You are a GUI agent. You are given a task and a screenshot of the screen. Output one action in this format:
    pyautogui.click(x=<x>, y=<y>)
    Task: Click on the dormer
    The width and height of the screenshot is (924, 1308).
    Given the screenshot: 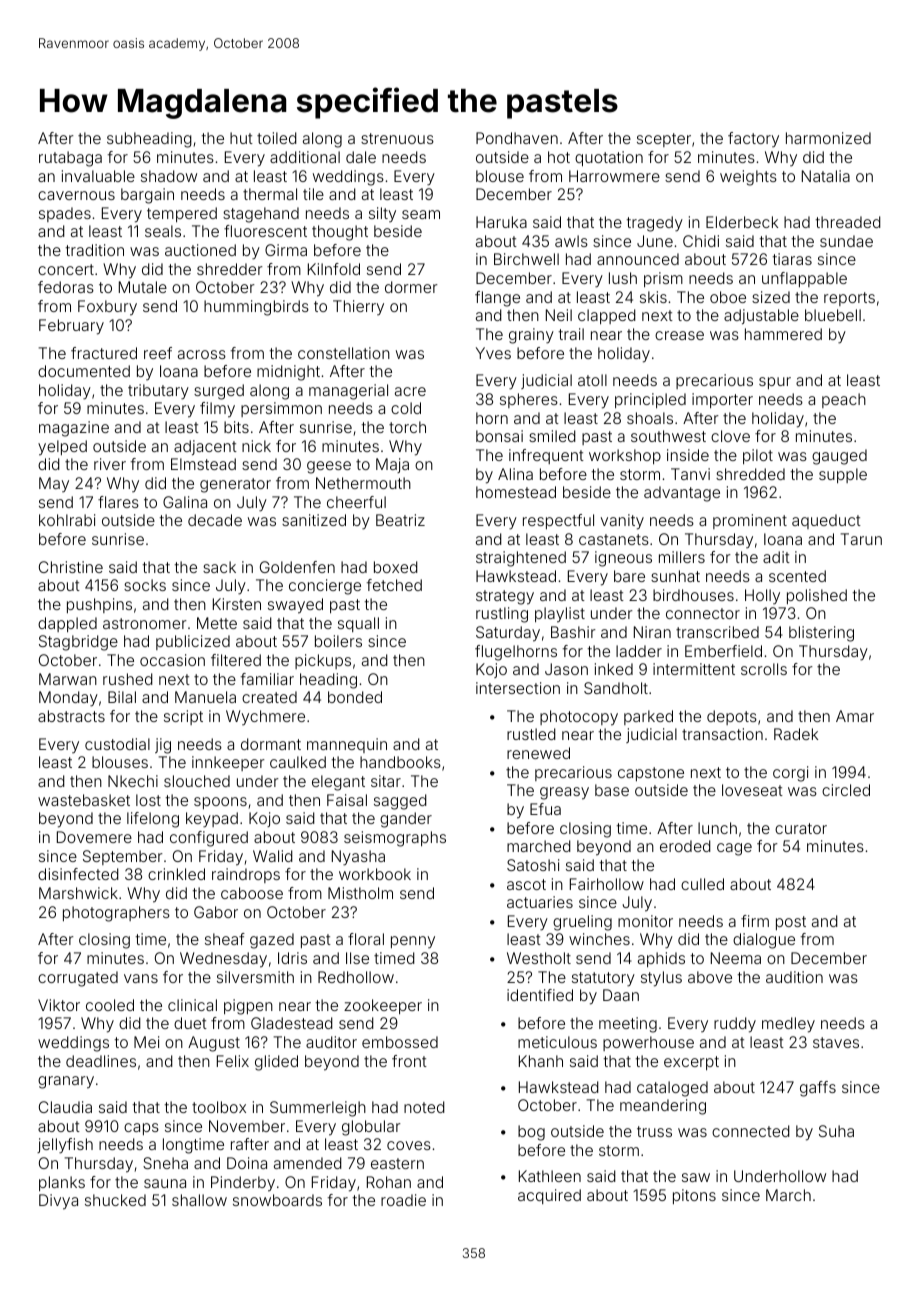 What is the action you would take?
    pyautogui.click(x=411, y=287)
